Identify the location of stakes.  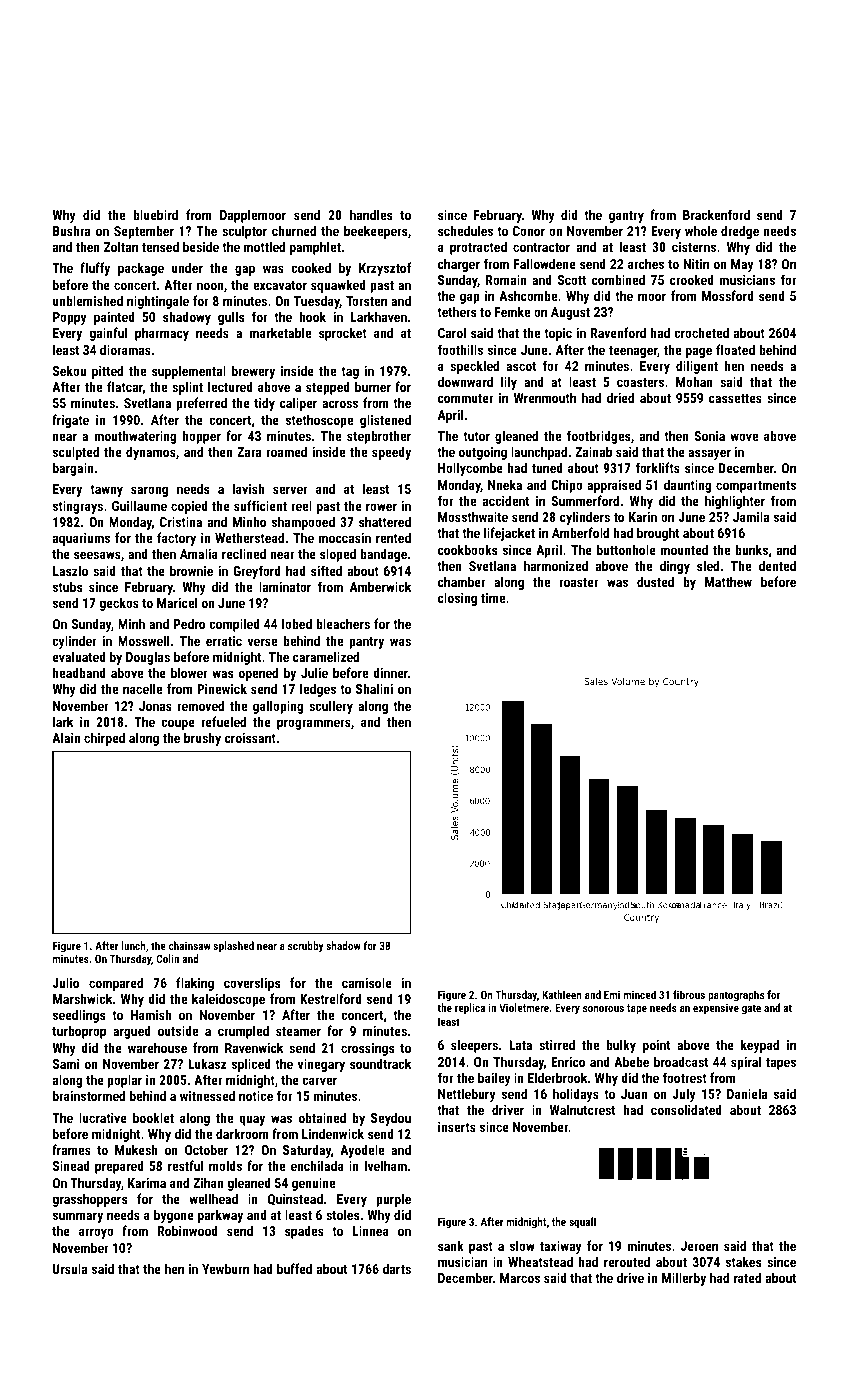
(743, 1261).
